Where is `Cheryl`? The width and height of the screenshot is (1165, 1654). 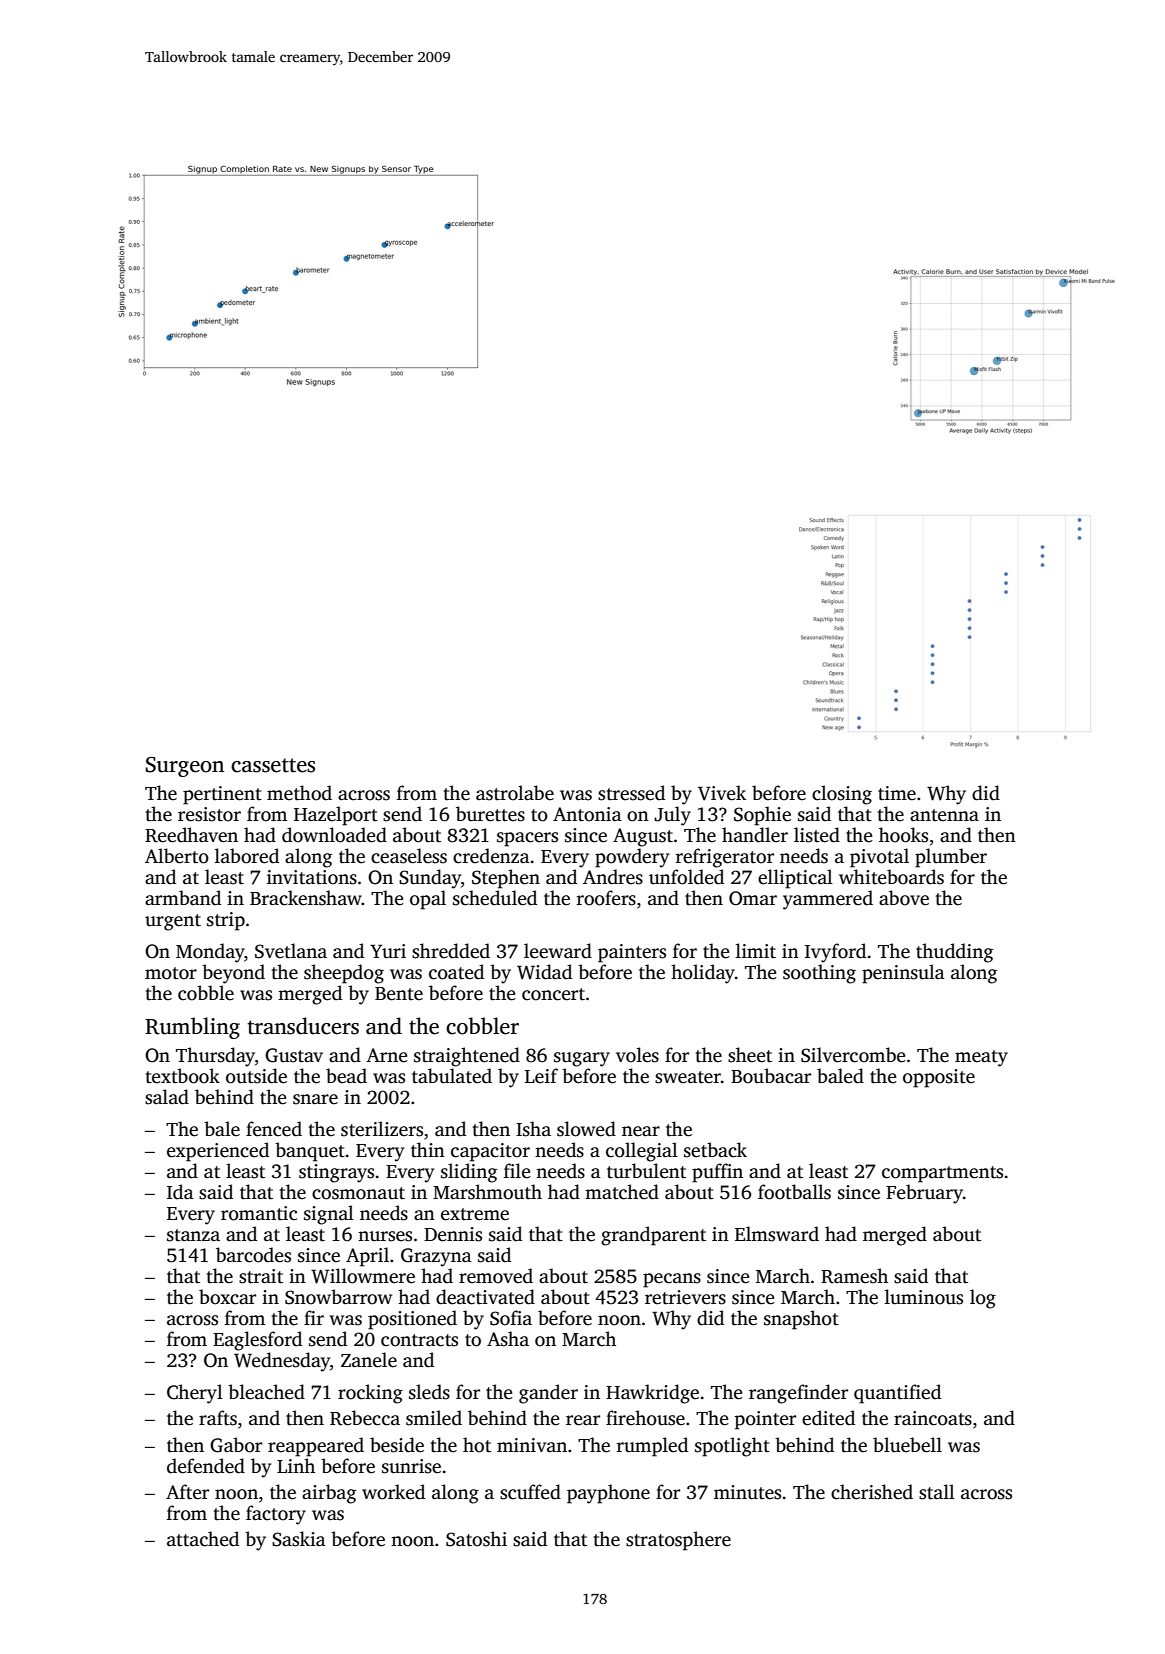
Cheryl is located at coordinates (195, 1394).
